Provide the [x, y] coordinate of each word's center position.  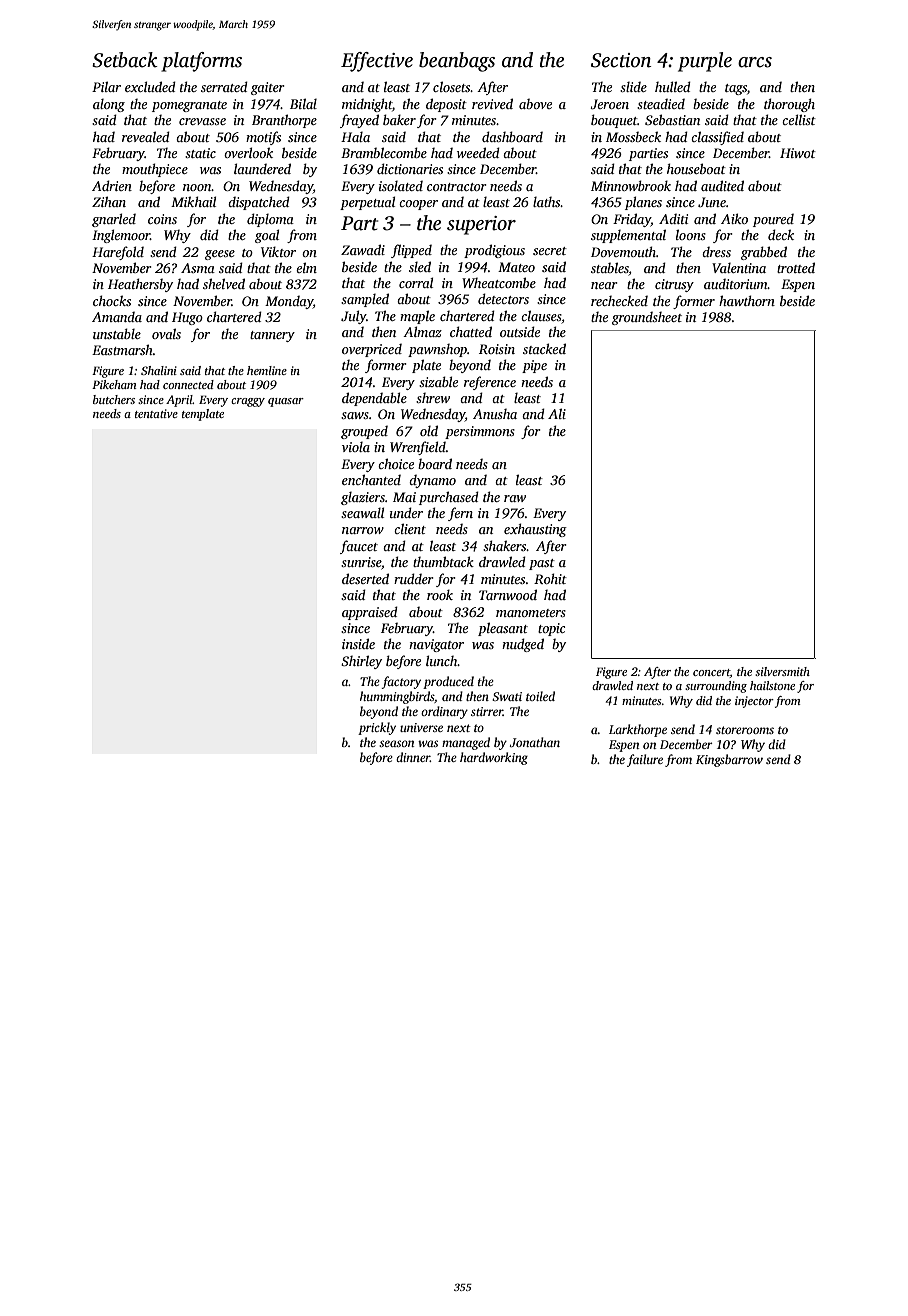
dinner [413, 757]
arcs [755, 62]
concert [711, 673]
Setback [125, 60]
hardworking [494, 758]
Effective [377, 62]
